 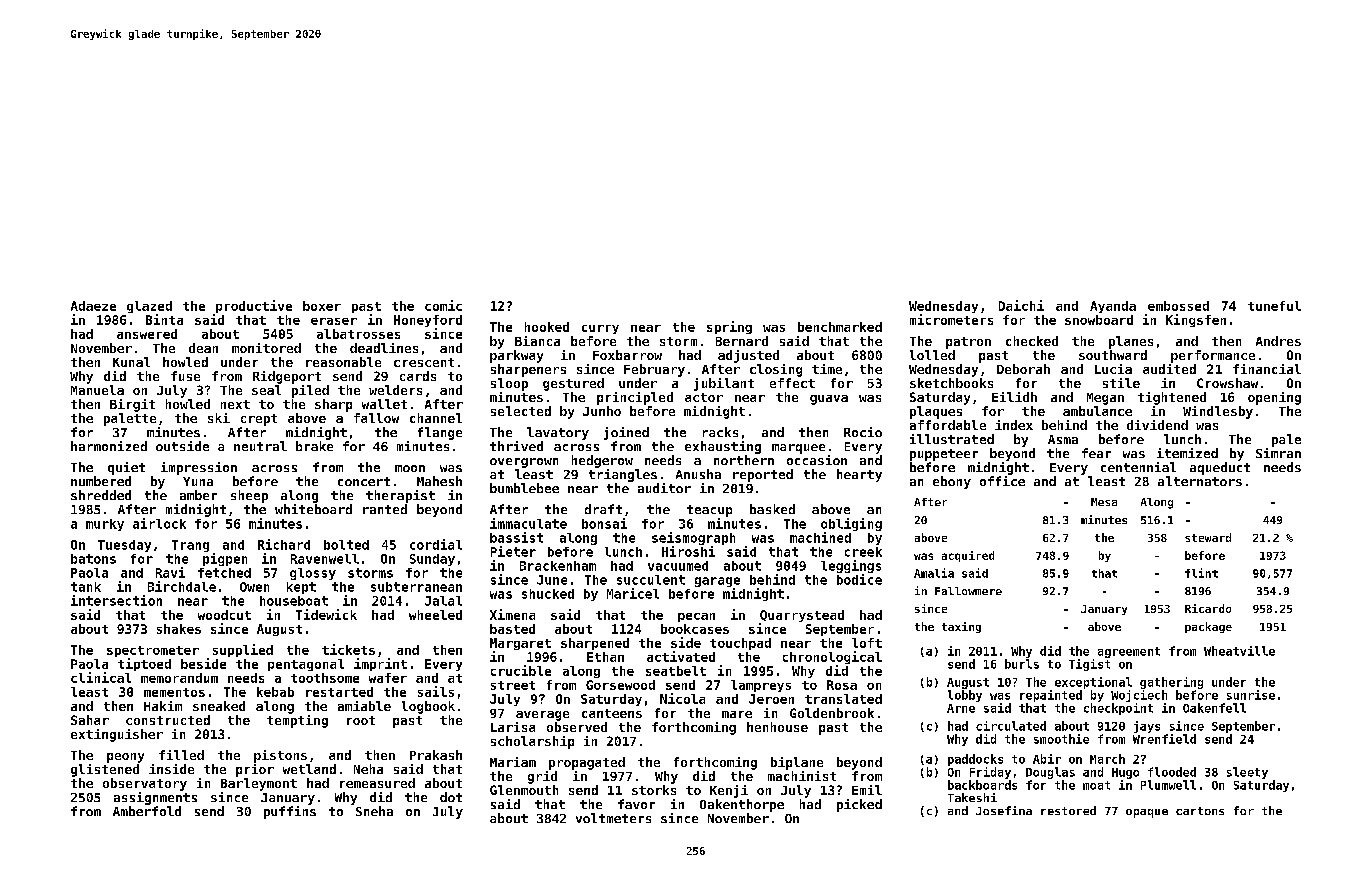 What do you see at coordinates (145, 784) in the screenshot?
I see `observatory` at bounding box center [145, 784].
